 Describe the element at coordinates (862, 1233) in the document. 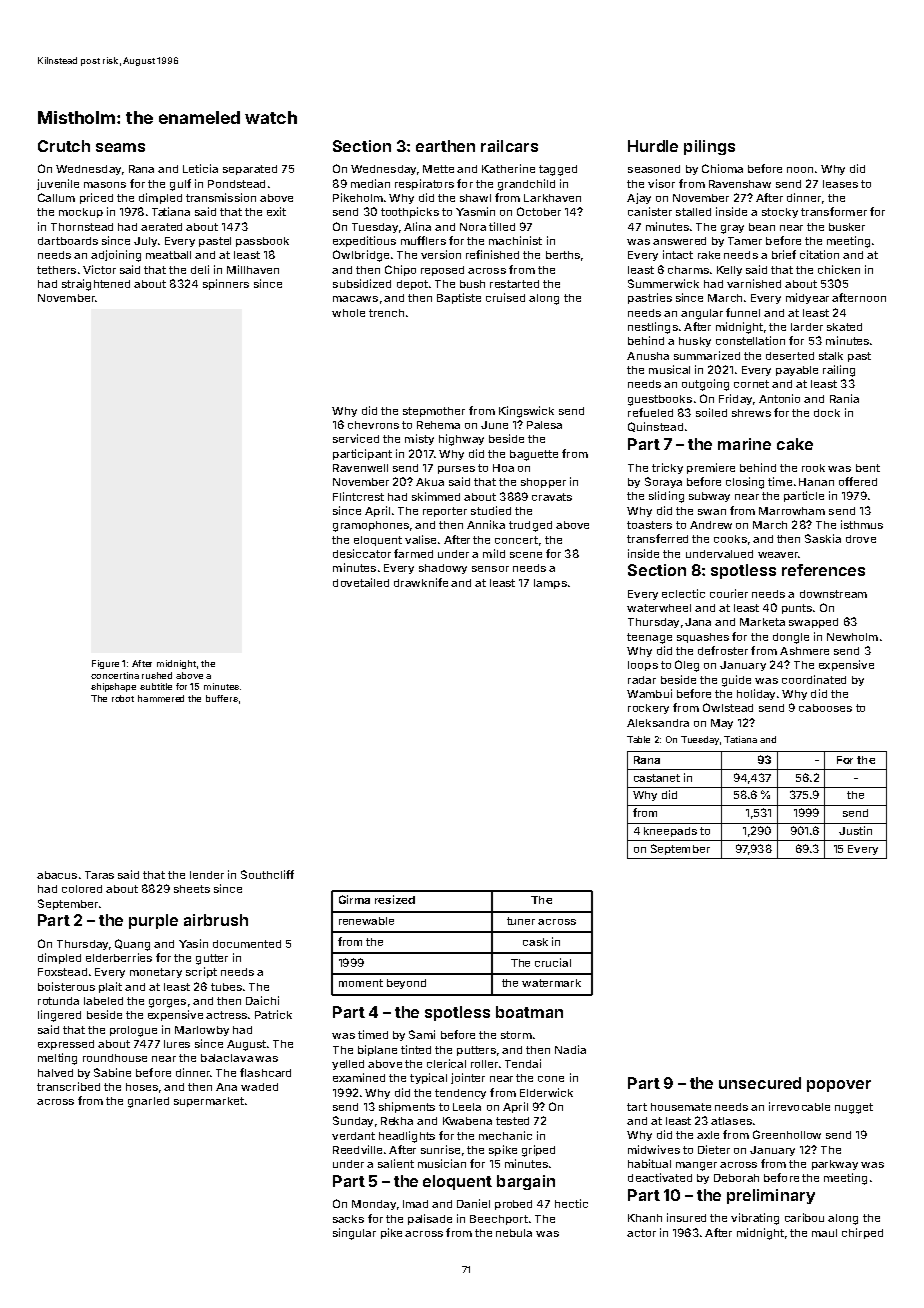

I see `chirped` at that location.
